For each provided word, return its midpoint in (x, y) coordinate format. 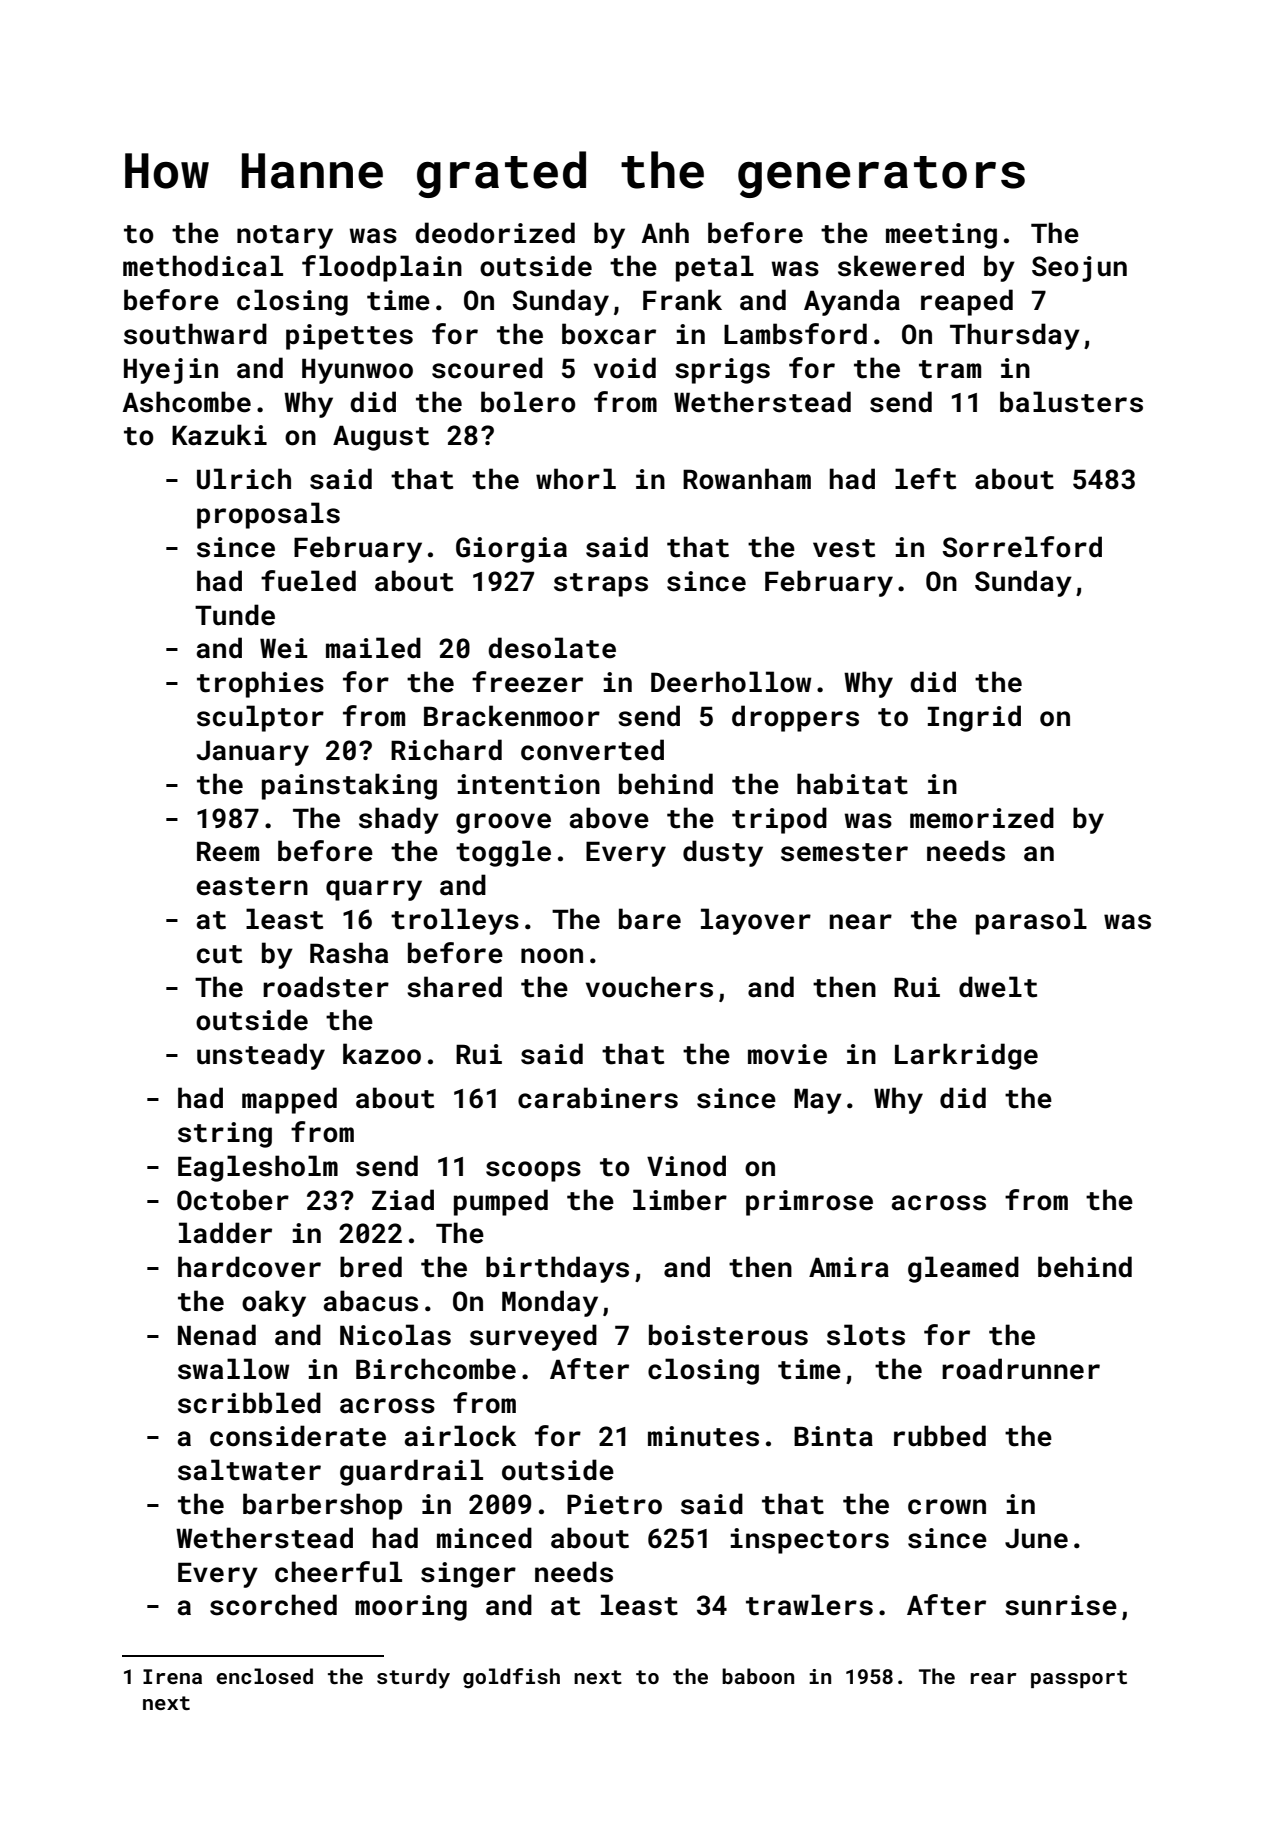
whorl (576, 479)
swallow (233, 1369)
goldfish (511, 1678)
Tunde (235, 615)
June (1036, 1538)
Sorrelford (1022, 547)
